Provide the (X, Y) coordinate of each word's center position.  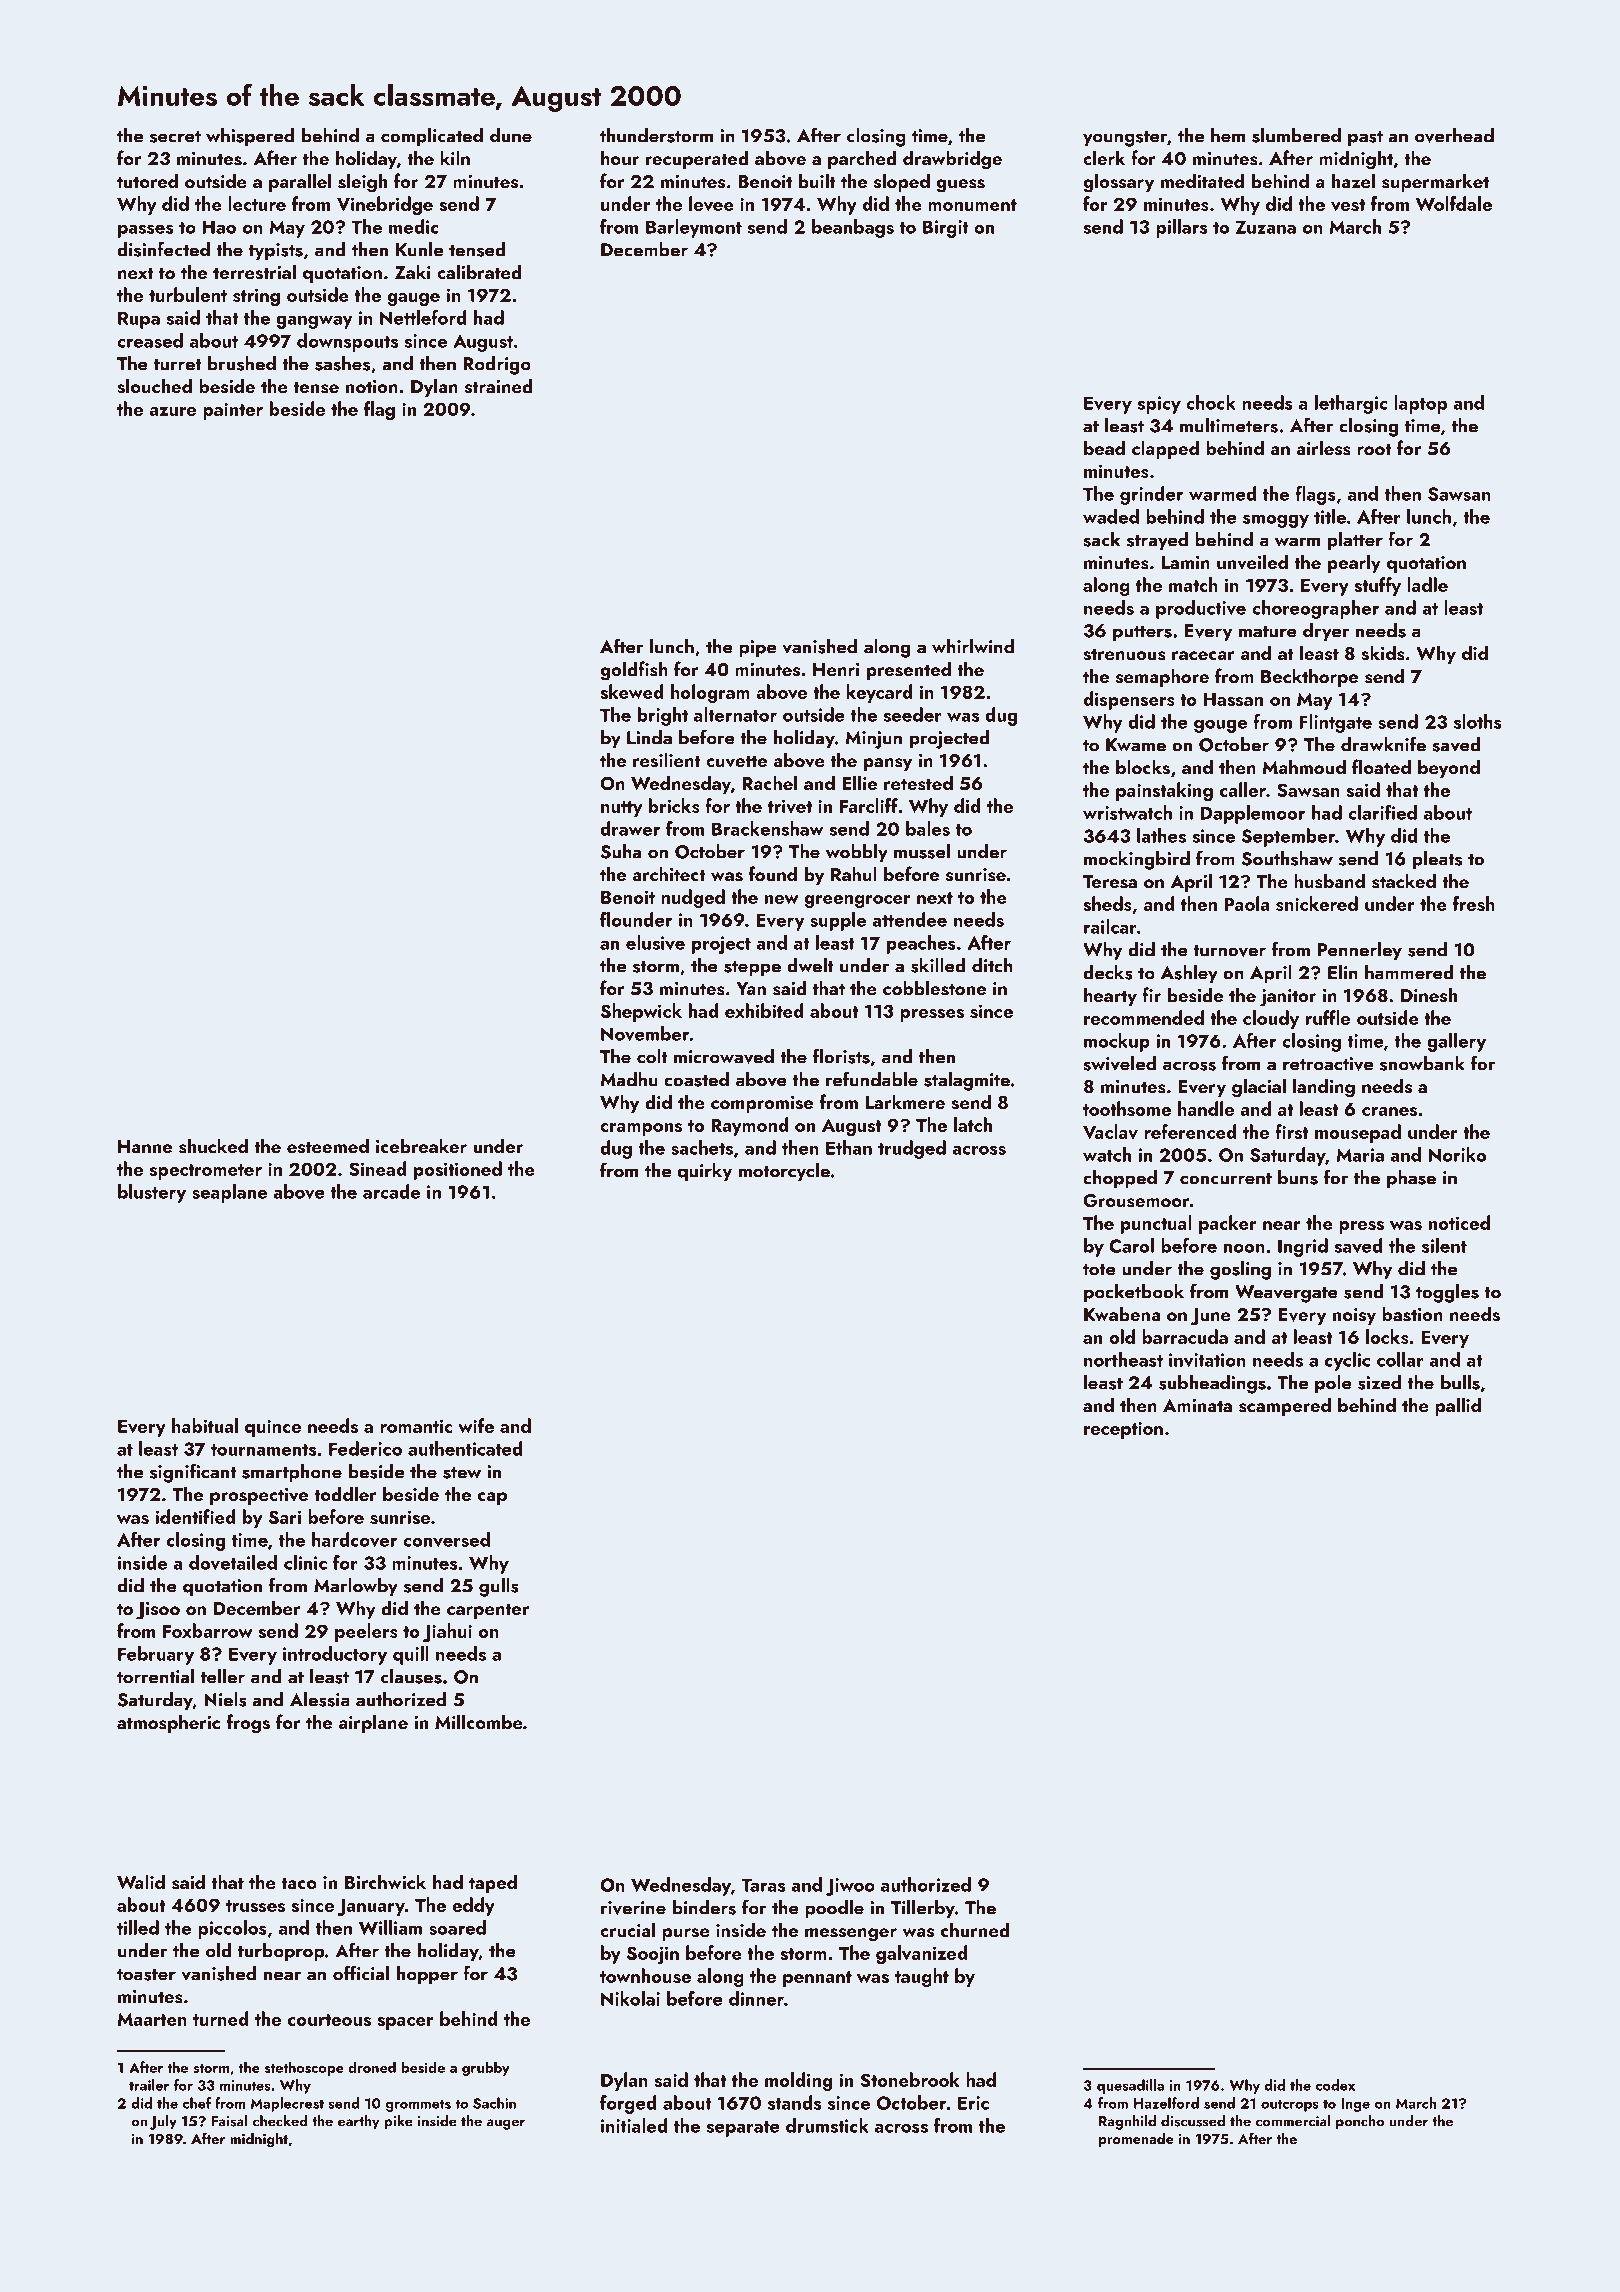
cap (492, 1498)
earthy (358, 2122)
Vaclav (1110, 1131)
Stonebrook (910, 2079)
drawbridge (952, 160)
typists (276, 252)
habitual (205, 1425)
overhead (1454, 135)
